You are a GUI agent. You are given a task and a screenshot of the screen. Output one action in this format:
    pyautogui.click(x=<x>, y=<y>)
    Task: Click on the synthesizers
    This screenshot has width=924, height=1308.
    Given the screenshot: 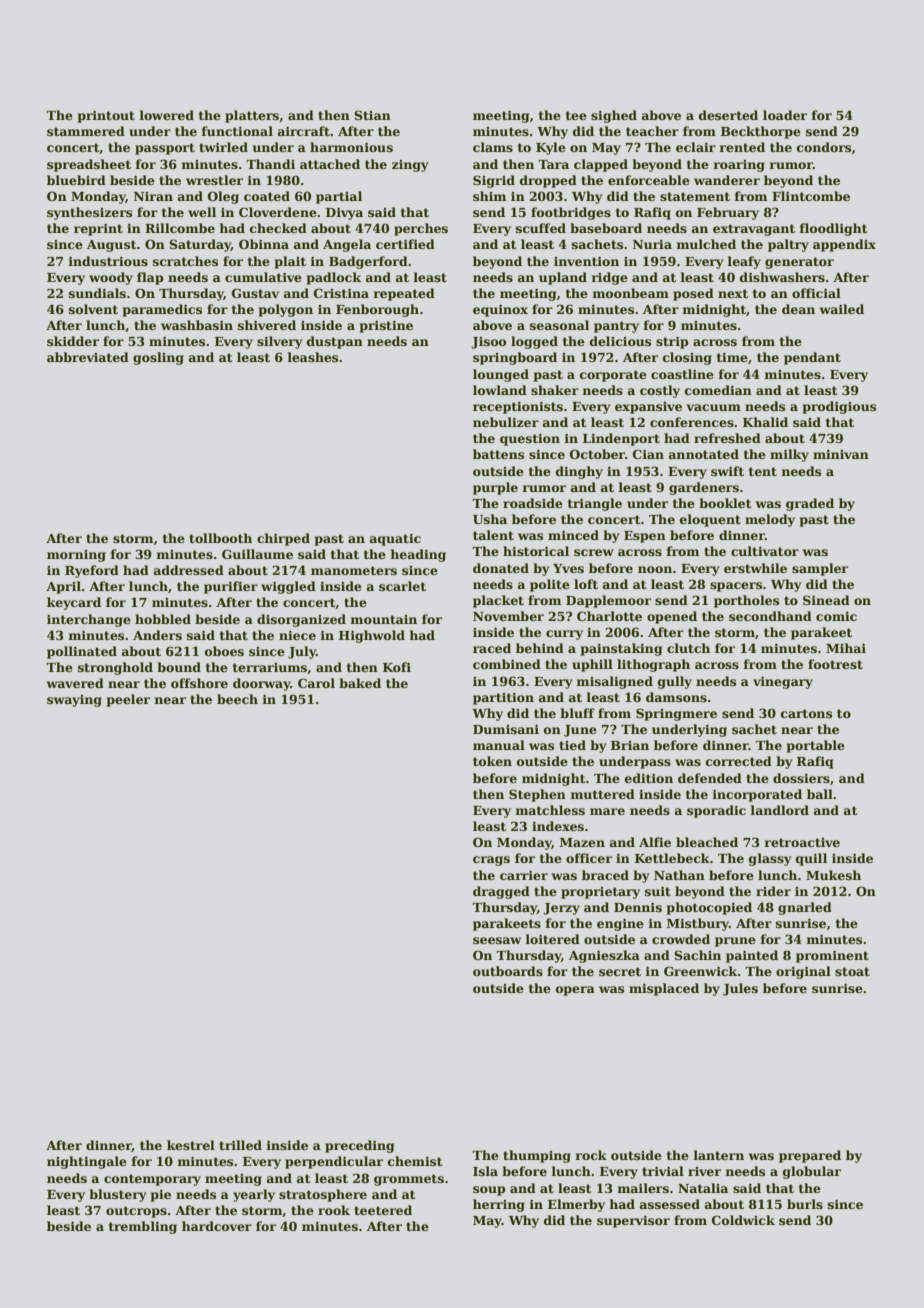 What is the action you would take?
    pyautogui.click(x=89, y=213)
